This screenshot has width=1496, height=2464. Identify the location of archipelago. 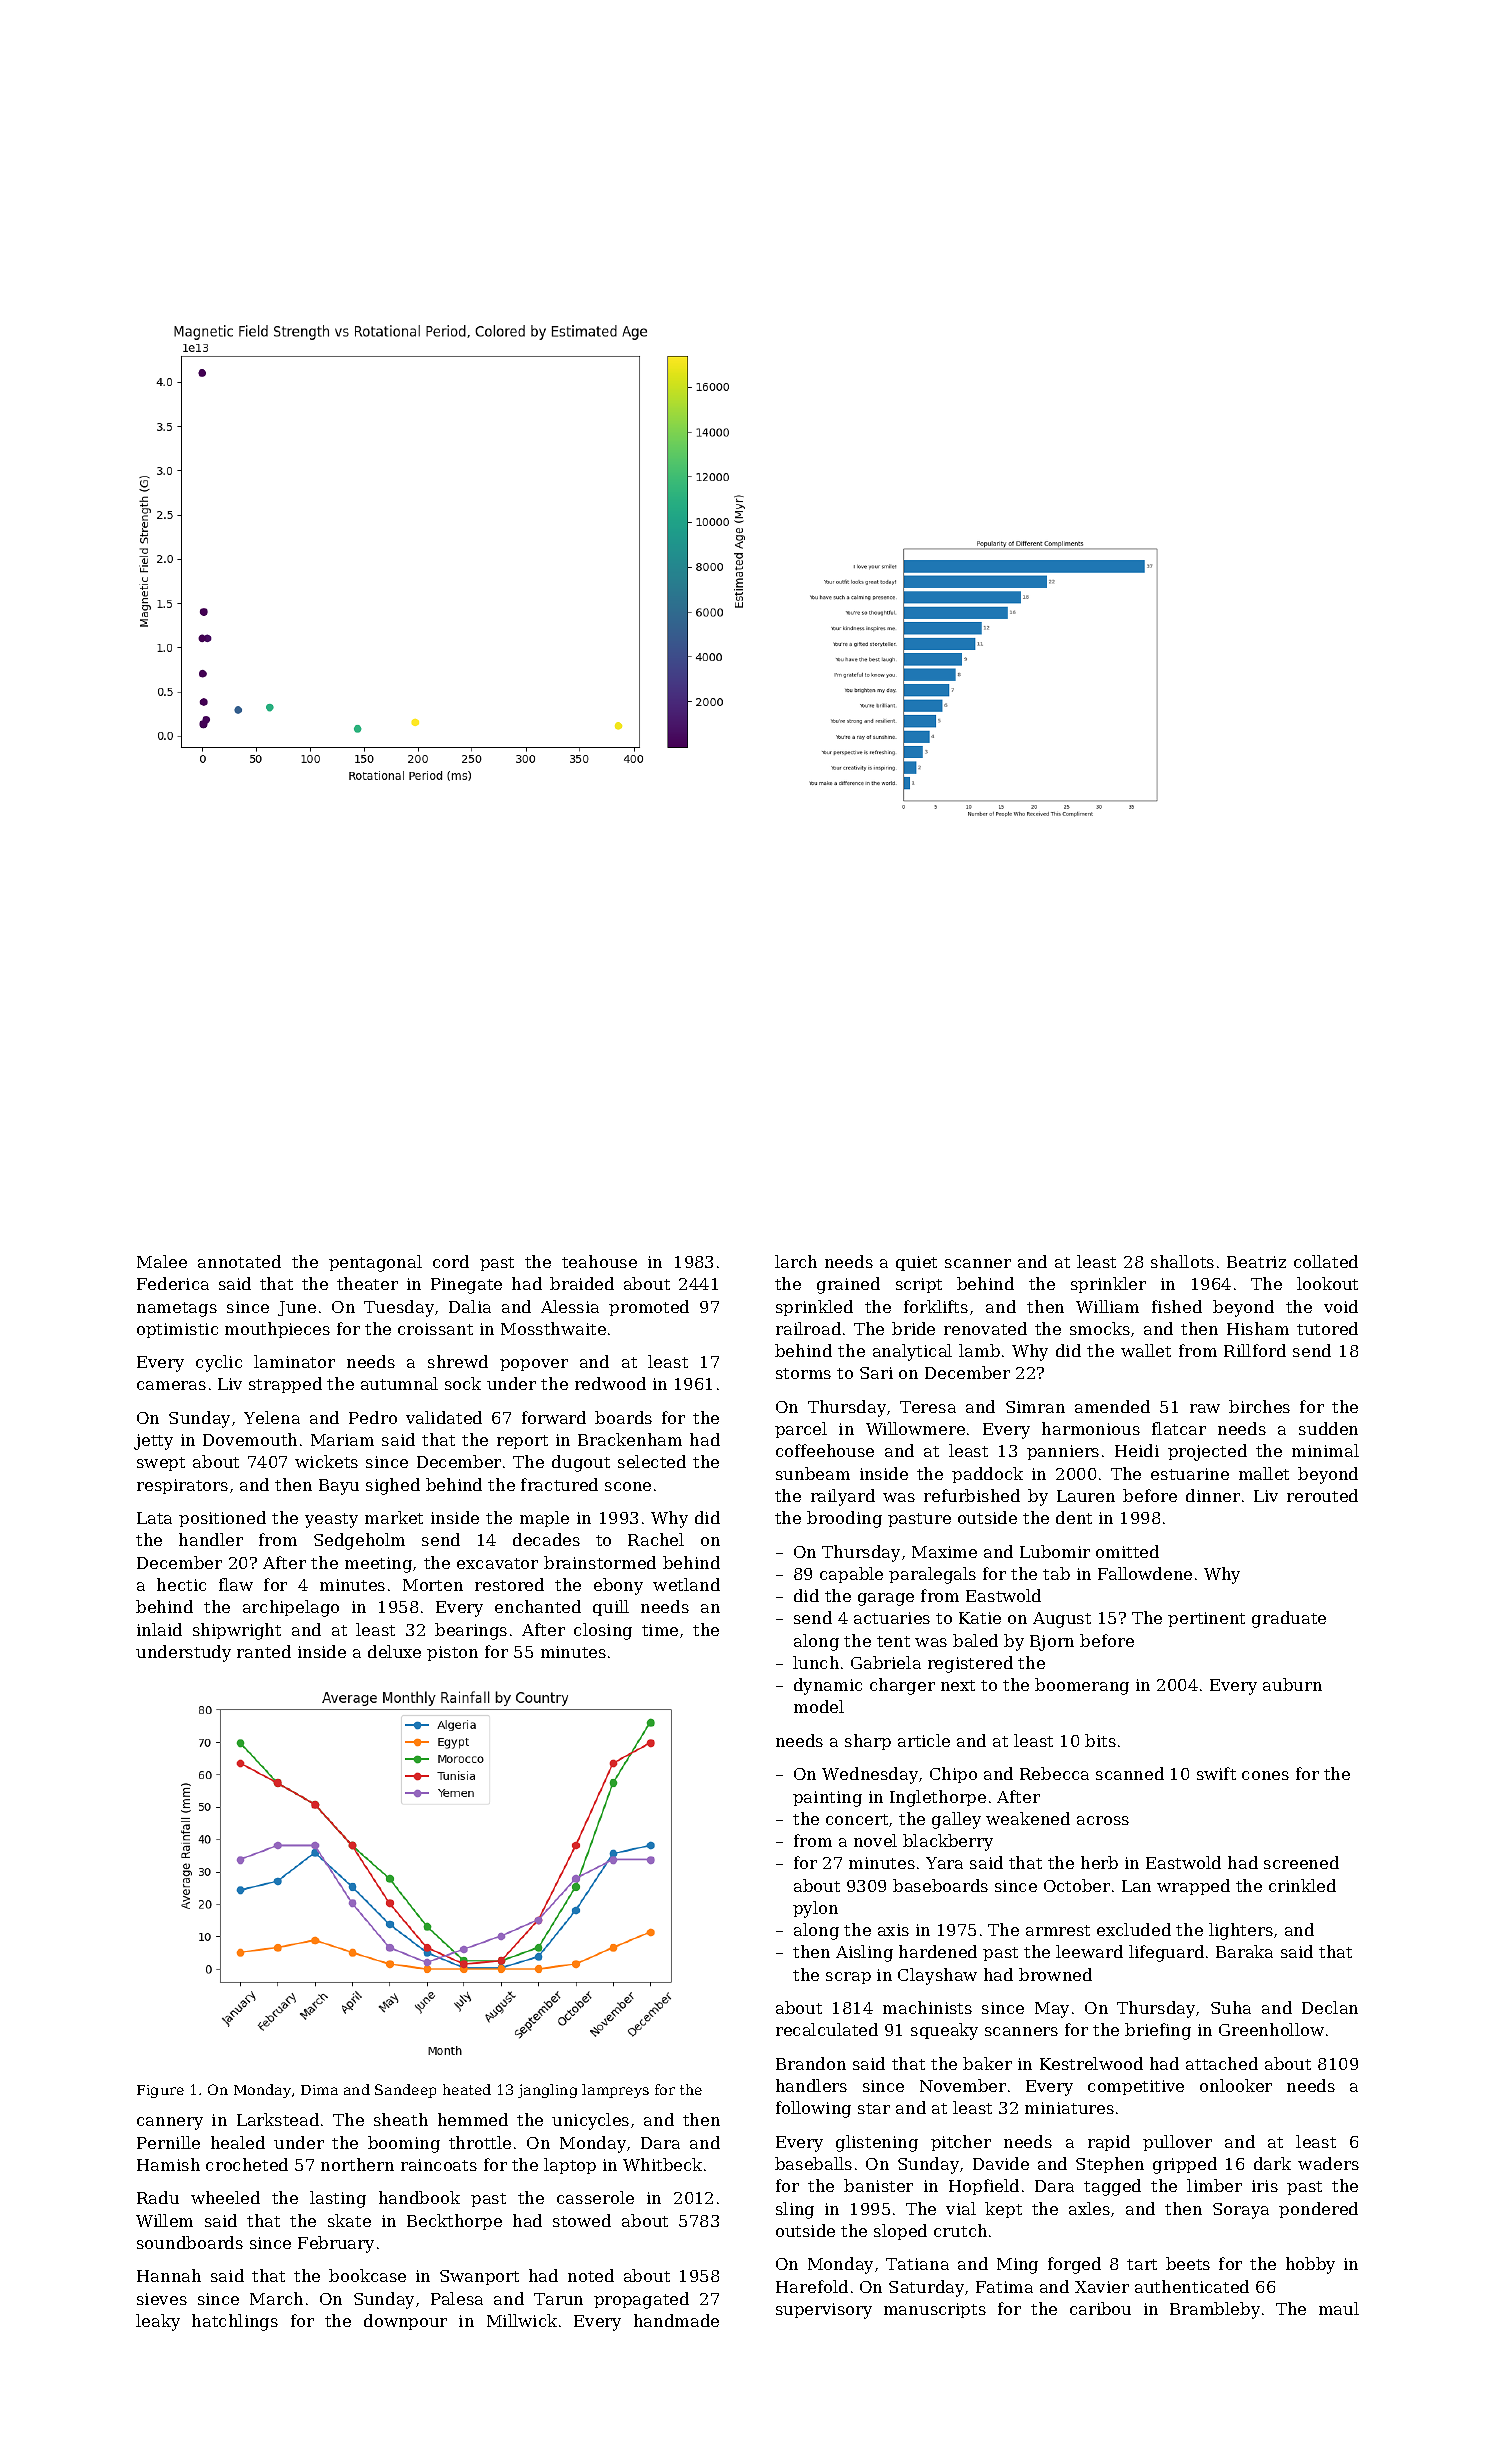
(291, 1608).
